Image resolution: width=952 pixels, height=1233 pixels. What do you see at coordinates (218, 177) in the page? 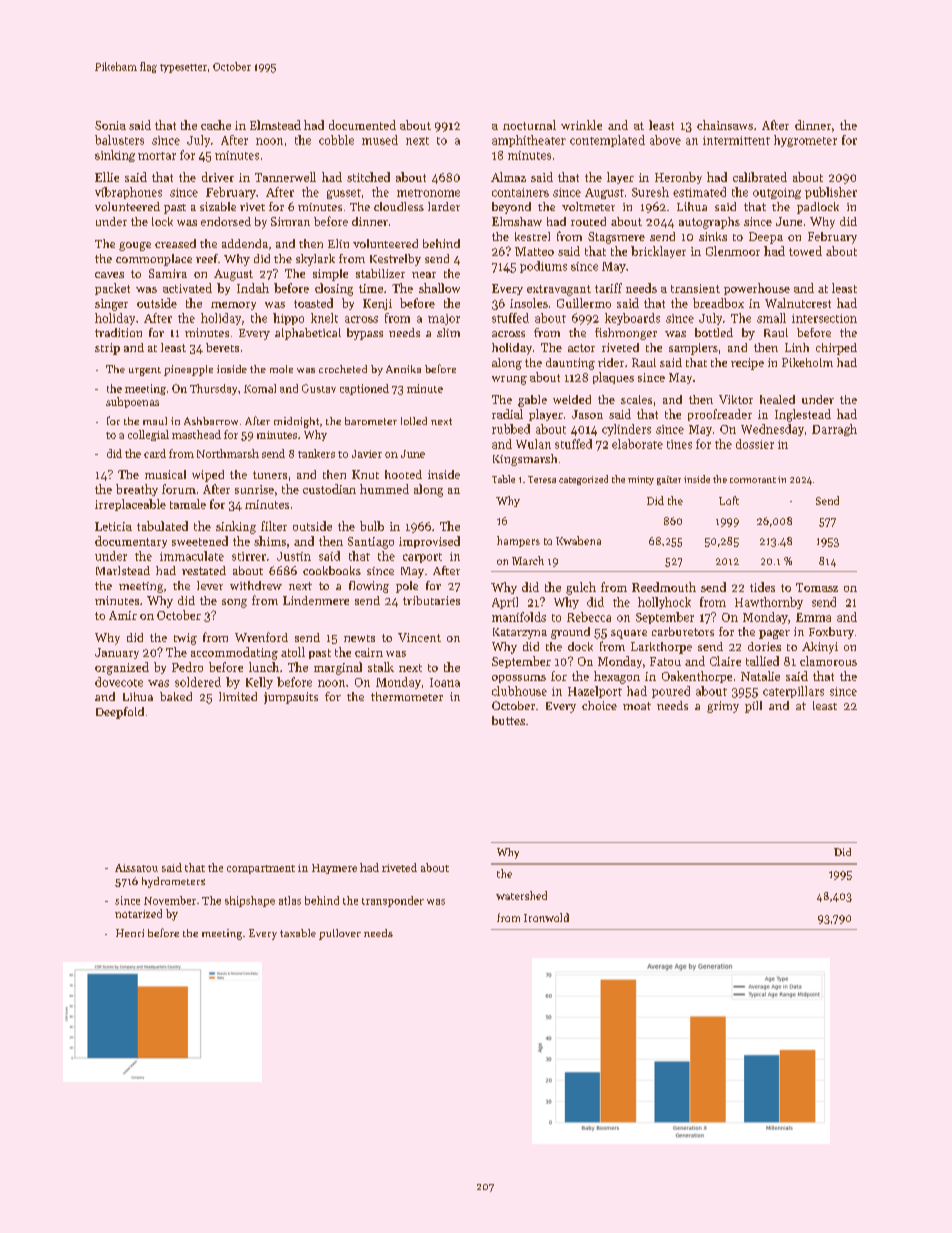
I see `driver` at bounding box center [218, 177].
